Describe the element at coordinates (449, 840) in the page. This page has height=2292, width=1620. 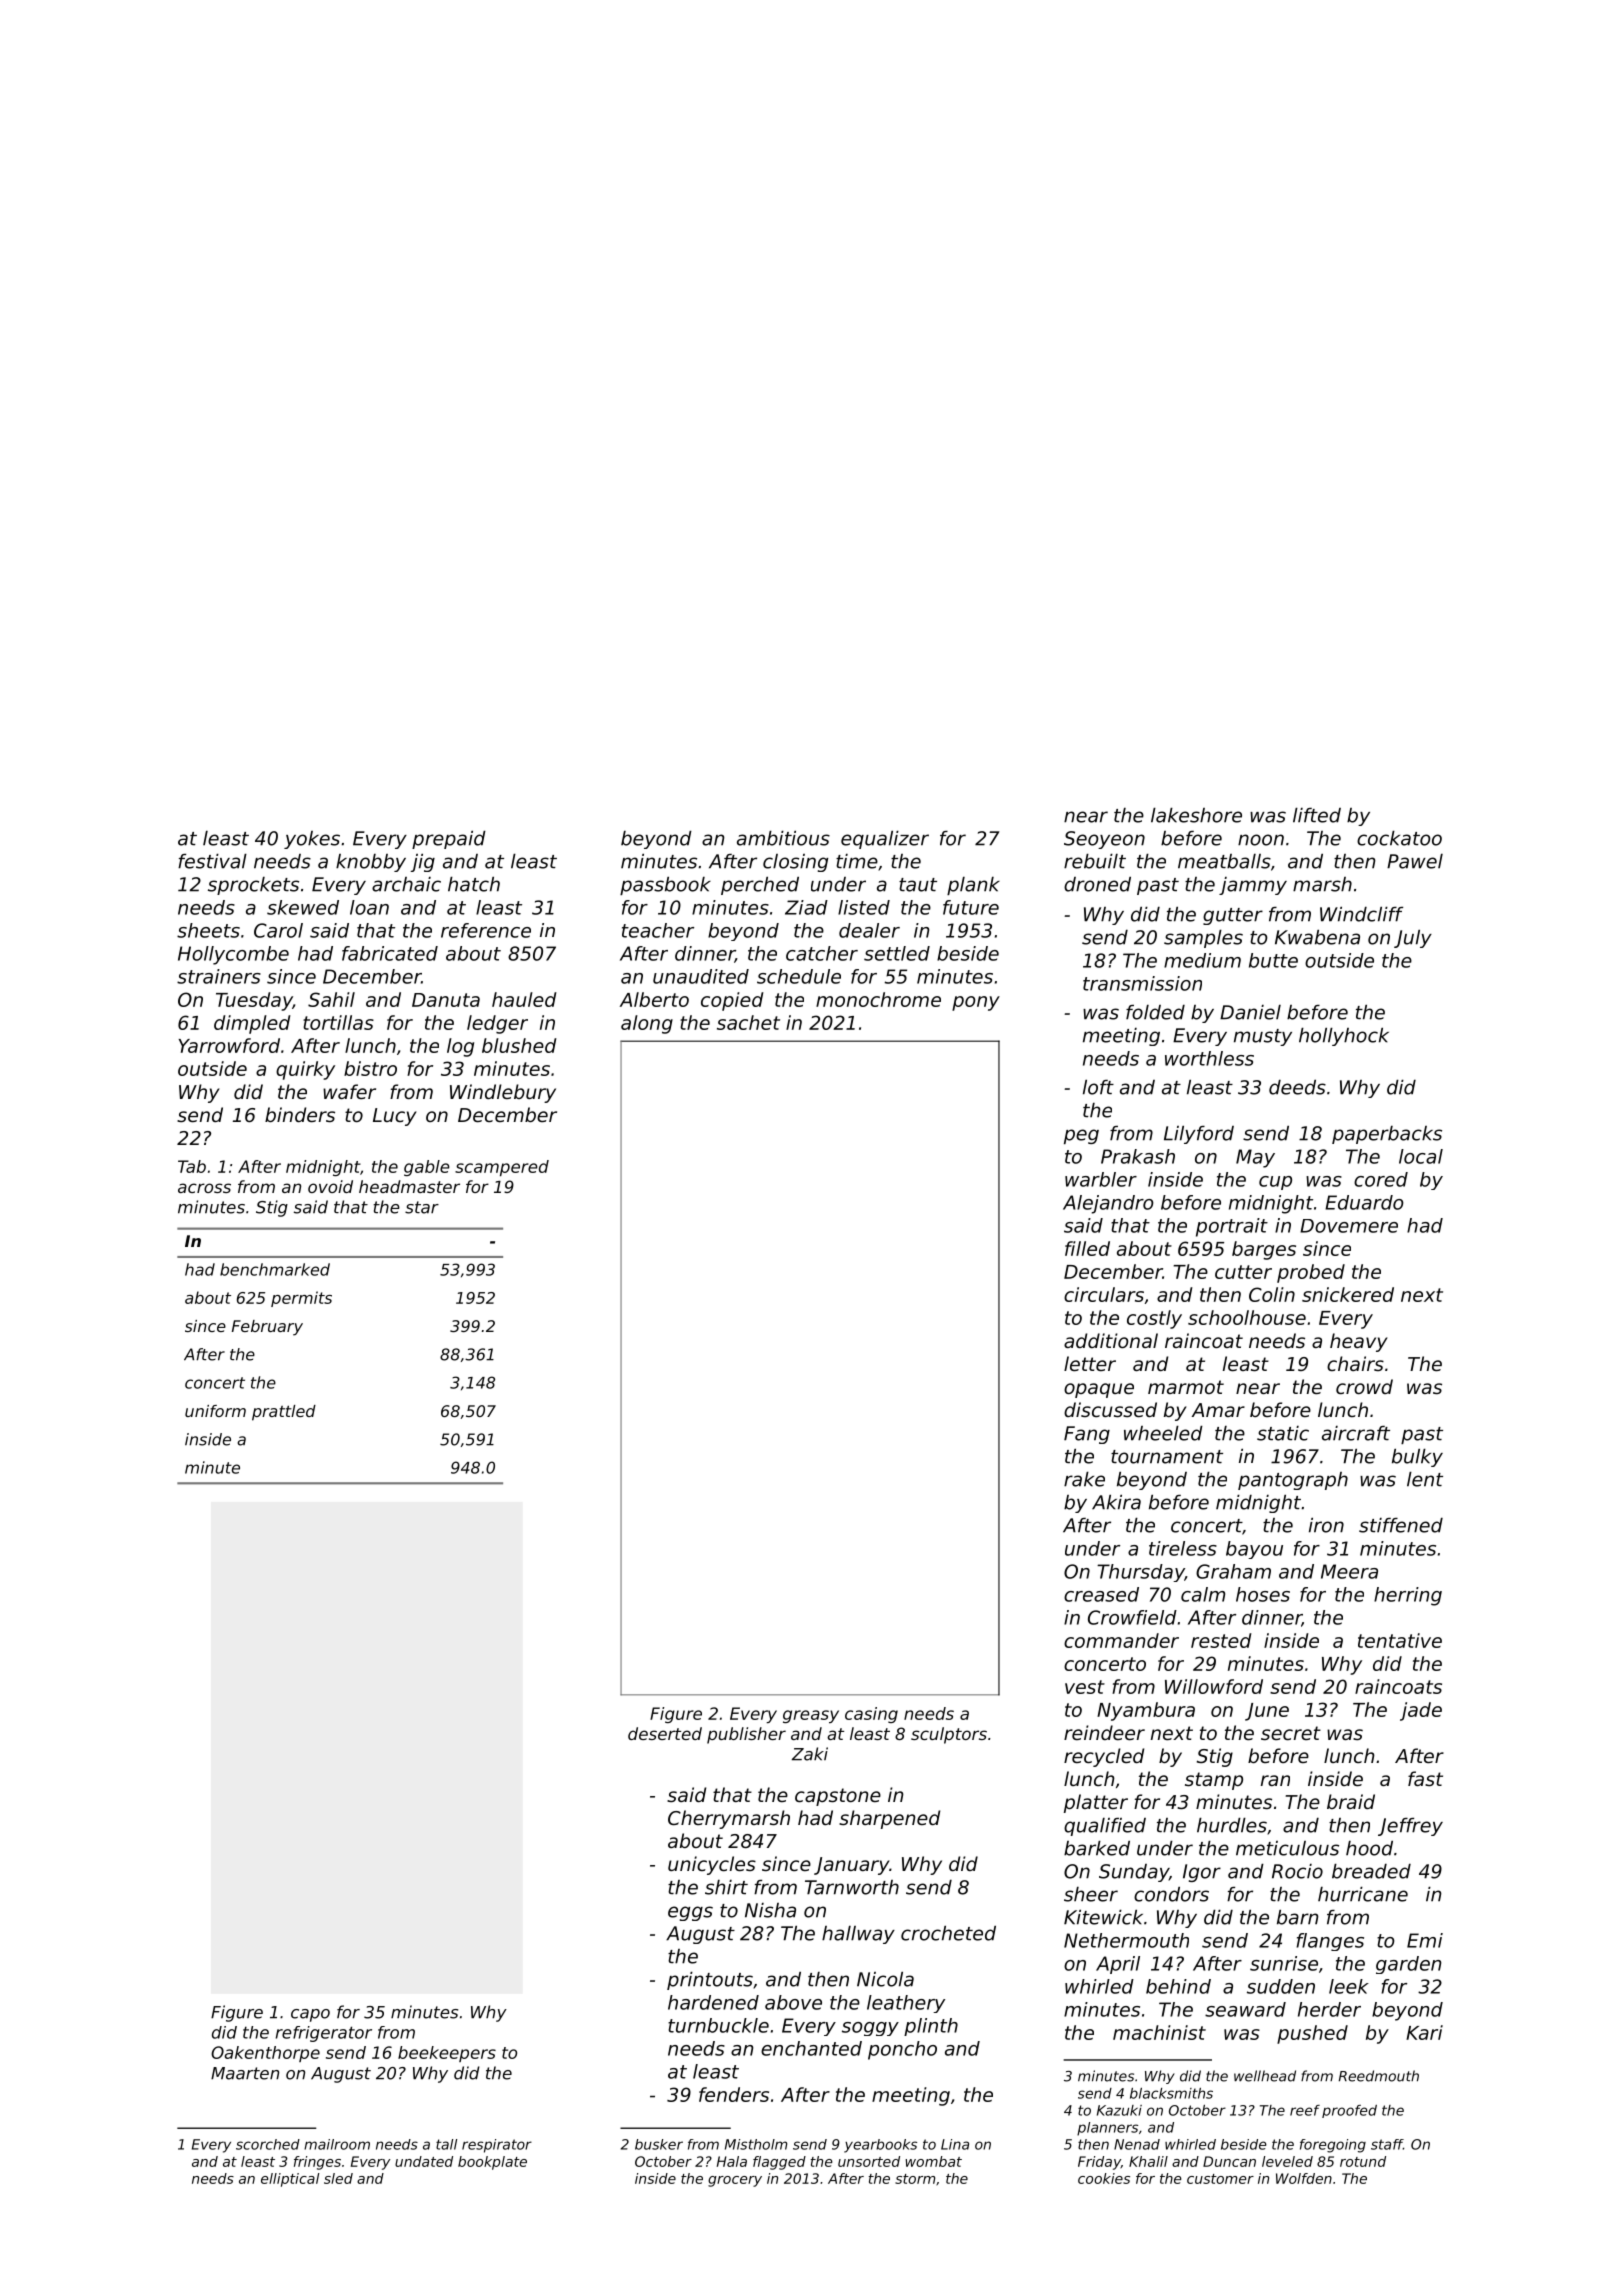
I see `prepaid` at that location.
